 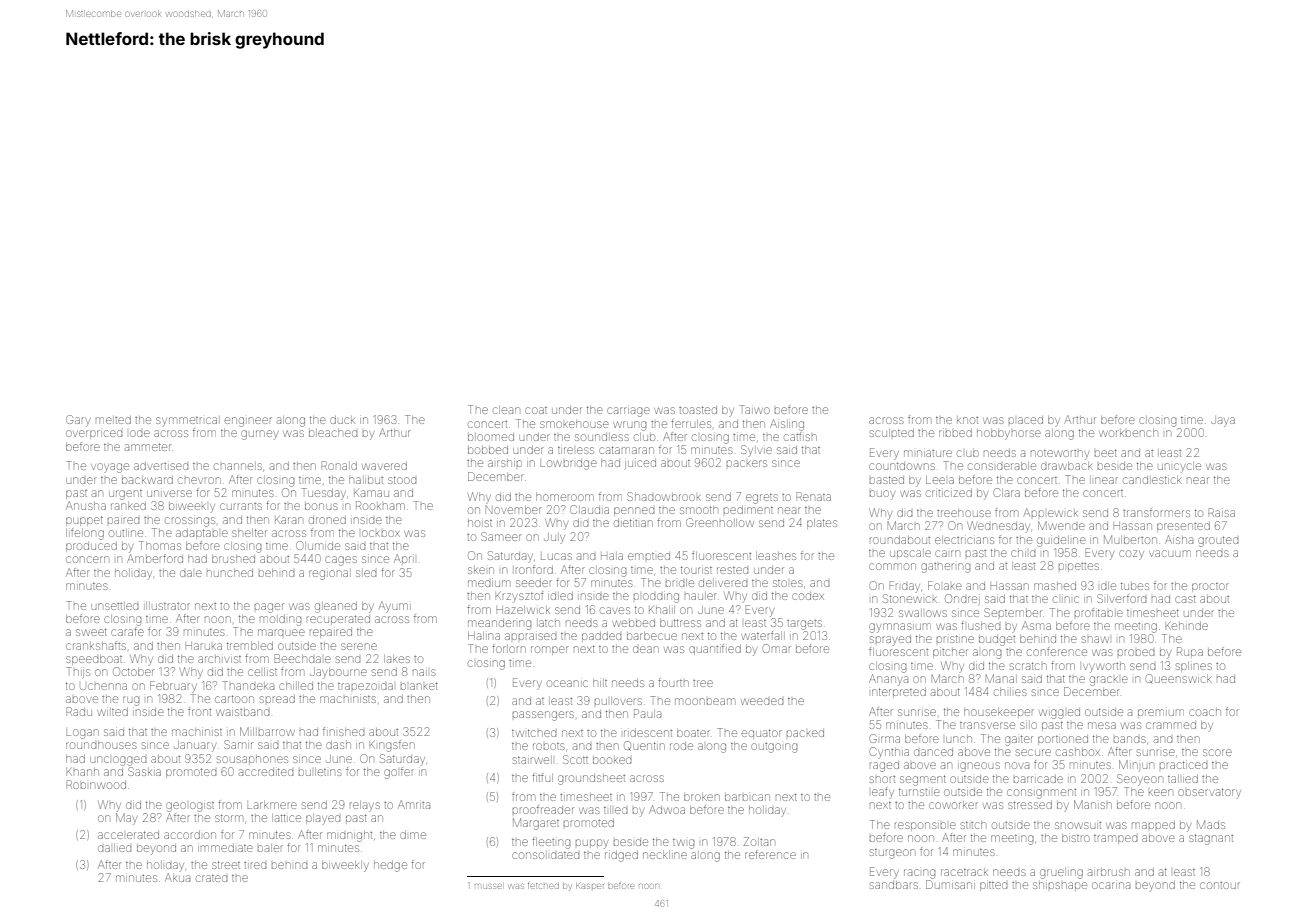 I want to click on crated, so click(x=211, y=878).
